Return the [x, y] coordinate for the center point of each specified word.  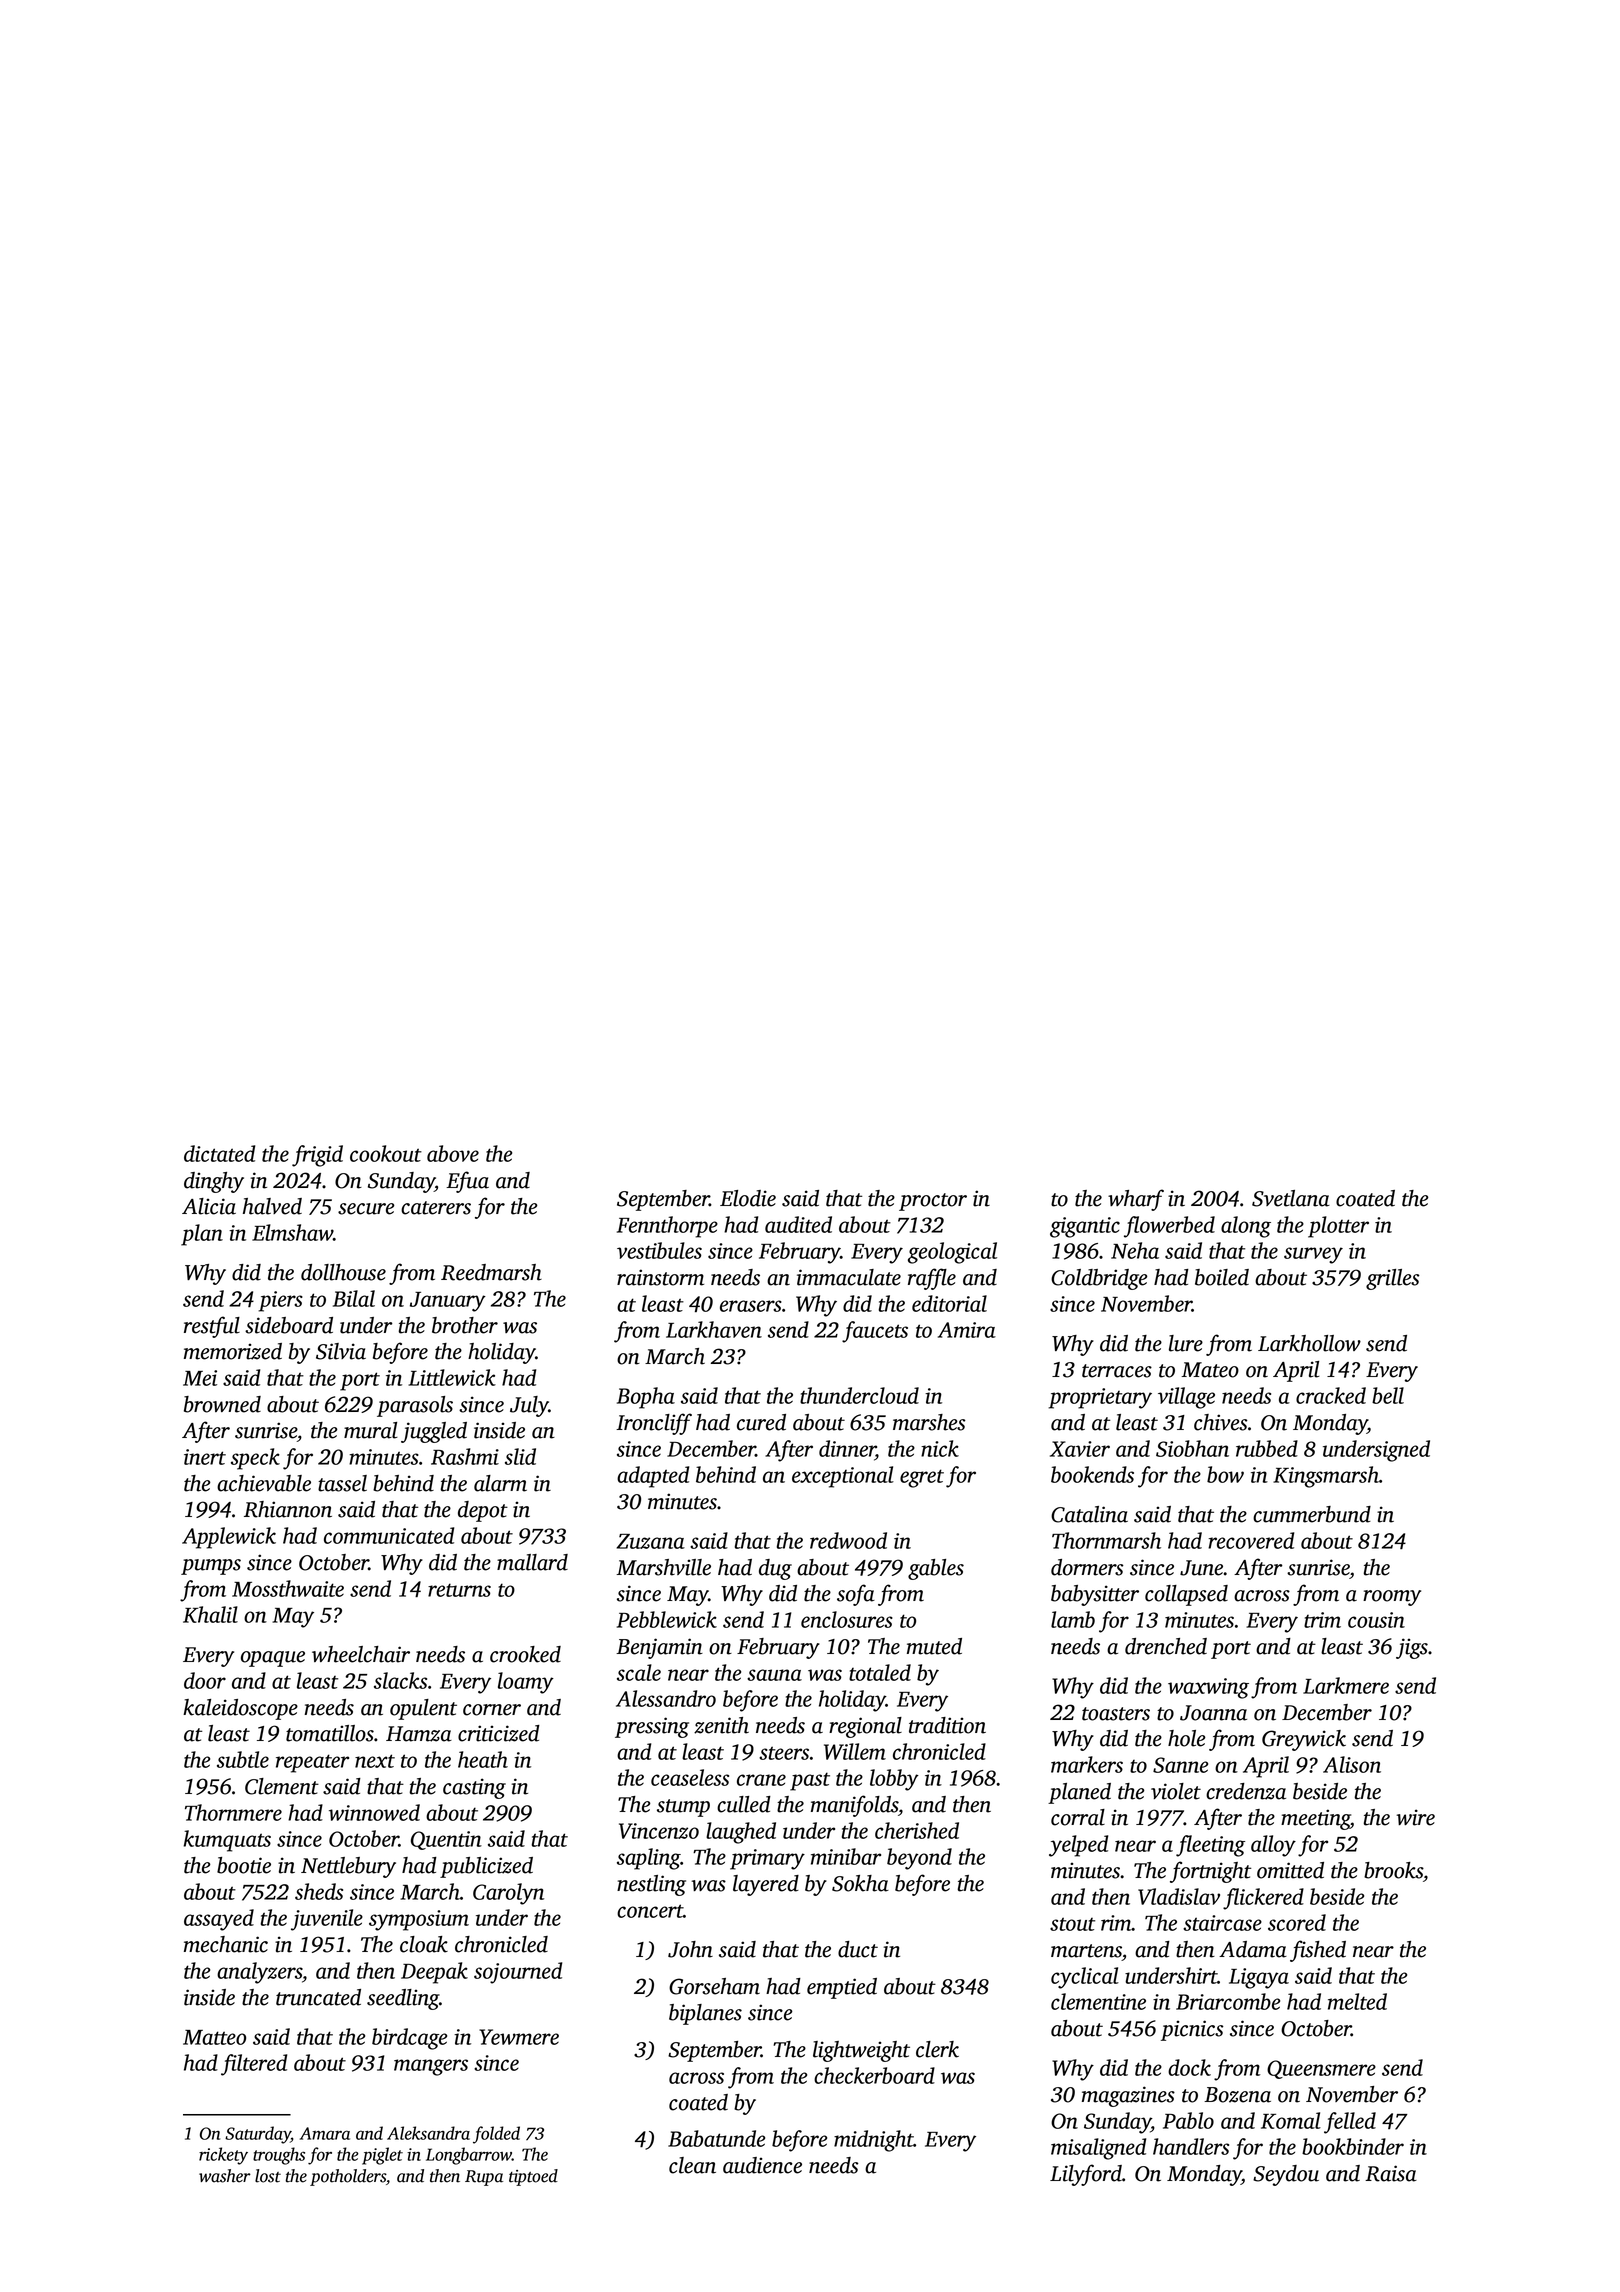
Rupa [484, 2178]
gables [936, 1569]
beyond [919, 1859]
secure [366, 1209]
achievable [264, 1483]
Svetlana [1291, 1198]
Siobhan [1192, 1448]
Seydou [1286, 2175]
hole [1187, 1738]
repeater [312, 1763]
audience [762, 2165]
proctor [933, 1202]
